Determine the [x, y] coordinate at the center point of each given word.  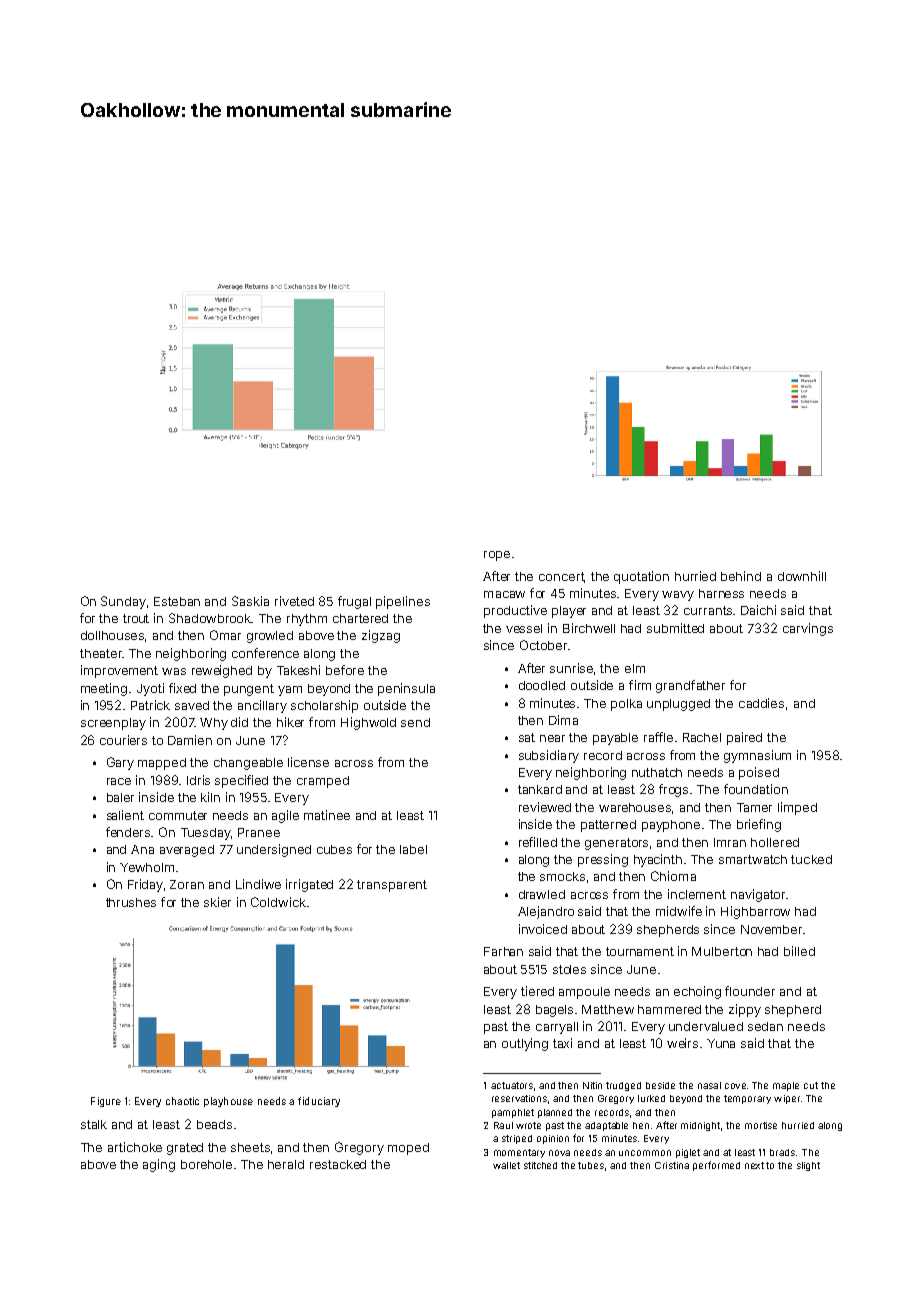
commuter [178, 815]
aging [159, 1165]
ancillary [262, 706]
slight [808, 1166]
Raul [503, 1125]
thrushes [131, 902]
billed [799, 951]
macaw [504, 594]
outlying [525, 1044]
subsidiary [549, 756]
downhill [802, 576]
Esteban [177, 601]
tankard [540, 789]
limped [797, 808]
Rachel [702, 737]
